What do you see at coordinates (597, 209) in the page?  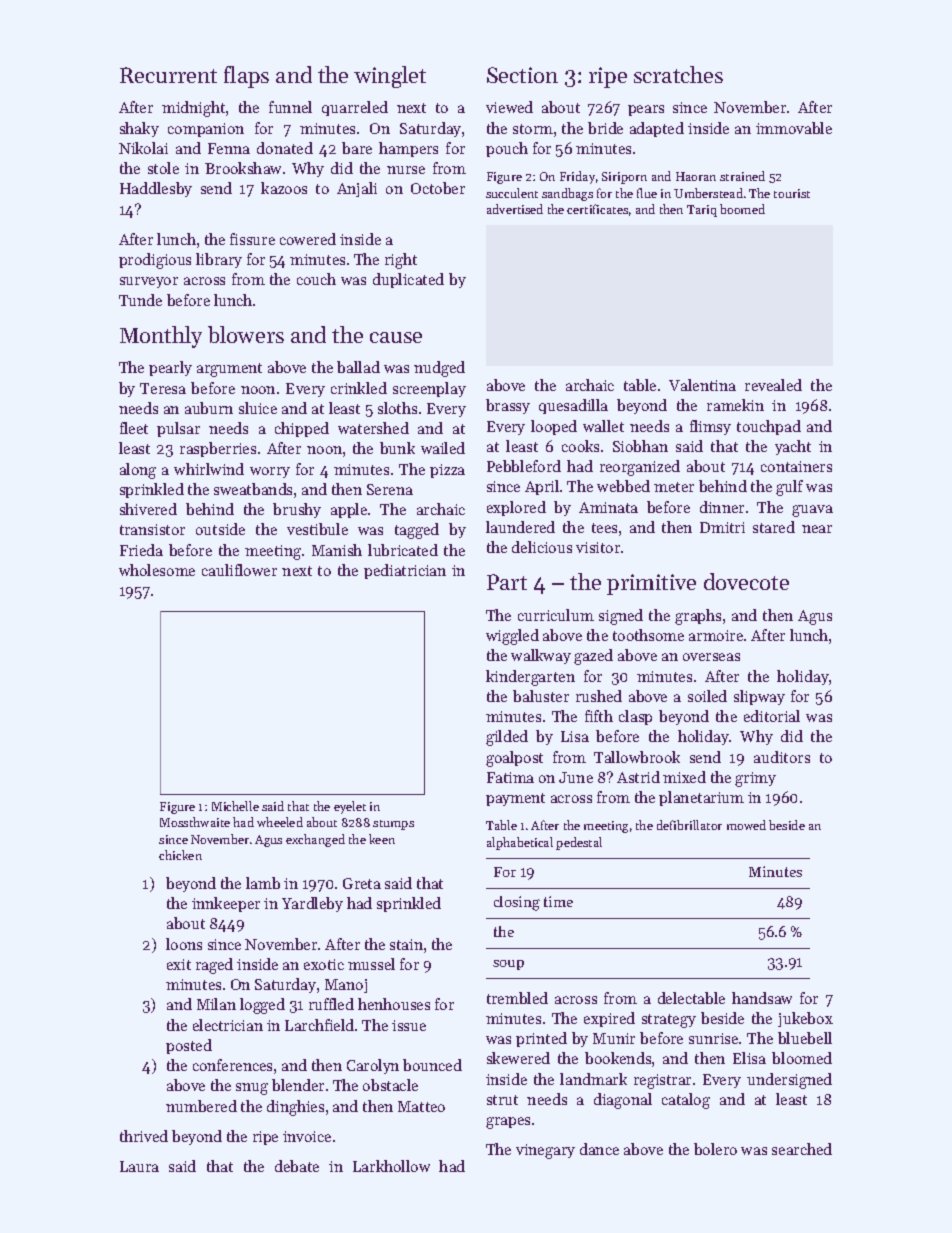 I see `certificates` at bounding box center [597, 209].
